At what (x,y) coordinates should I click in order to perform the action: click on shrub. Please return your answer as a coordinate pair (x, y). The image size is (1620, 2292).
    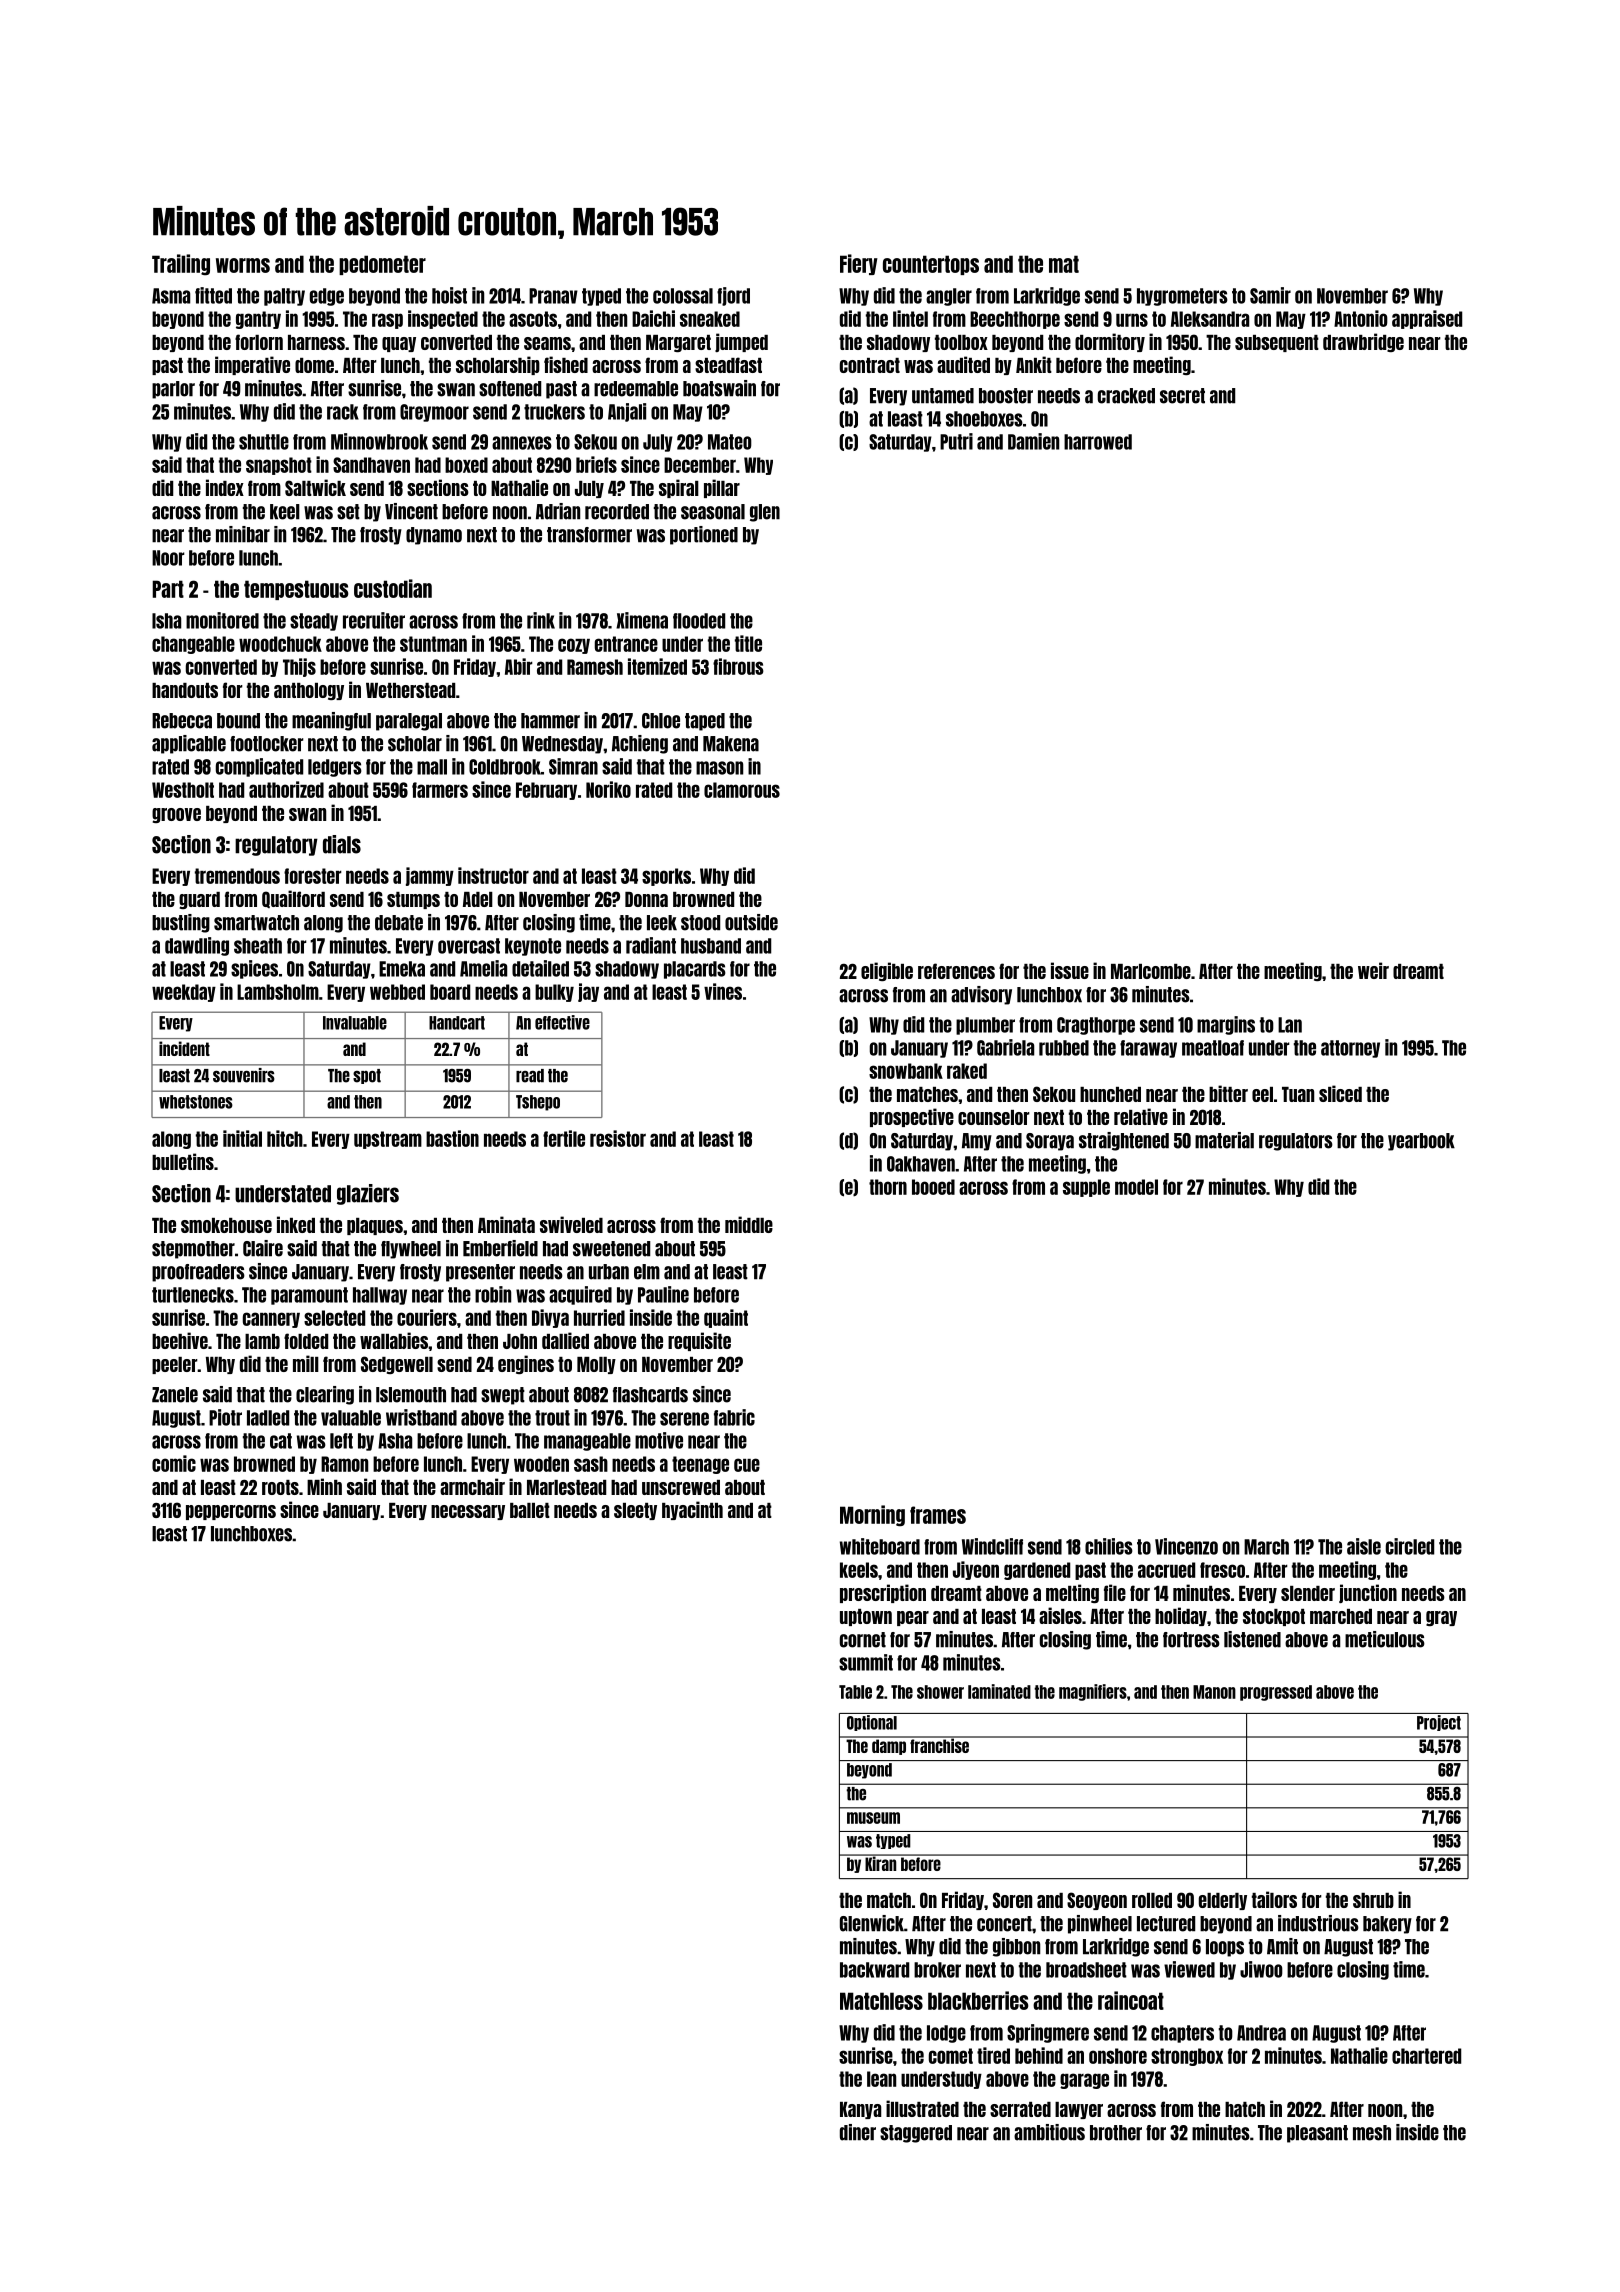
    Looking at the image, I should click on (1373, 1900).
